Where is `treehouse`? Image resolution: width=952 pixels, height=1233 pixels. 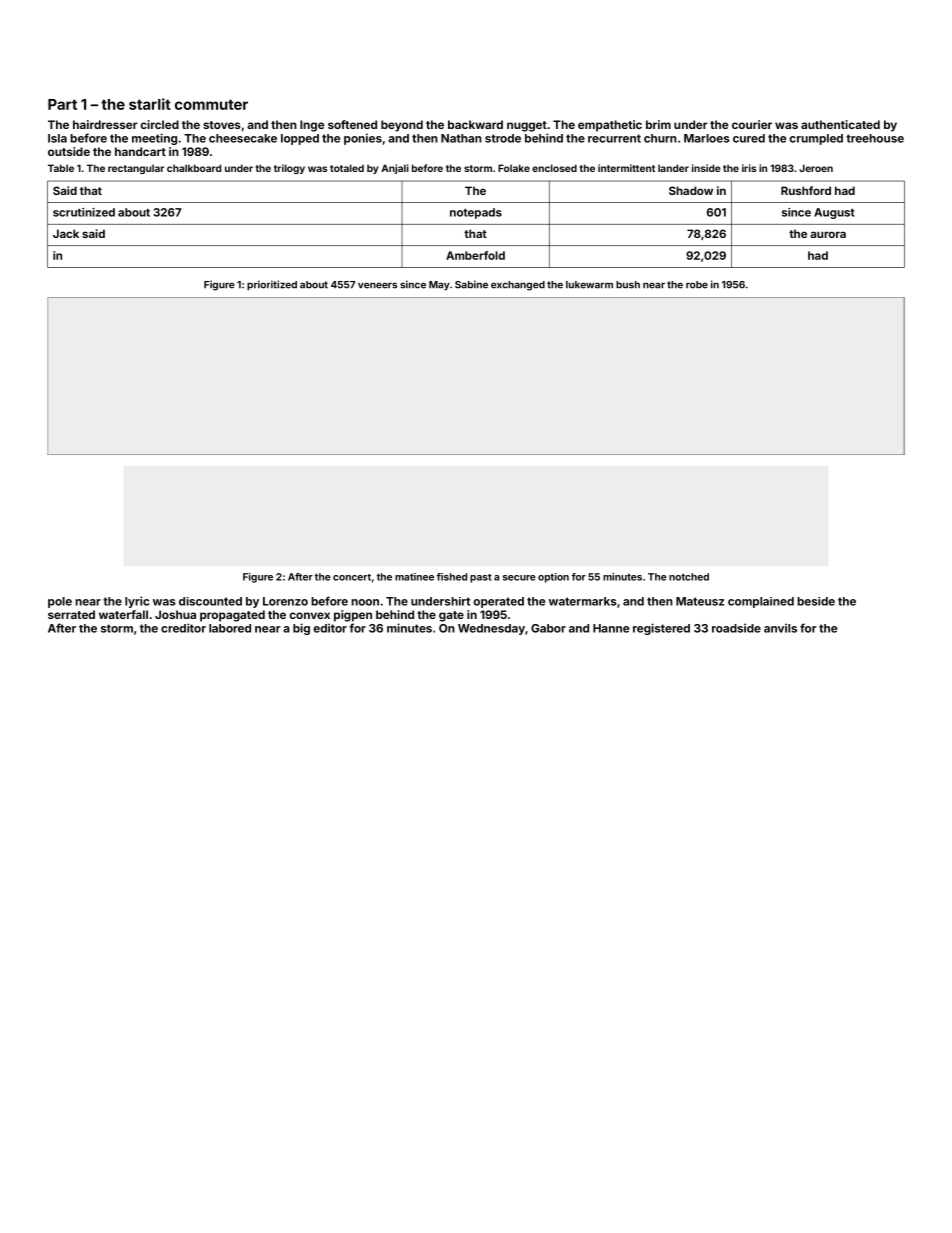 treehouse is located at coordinates (875, 138).
